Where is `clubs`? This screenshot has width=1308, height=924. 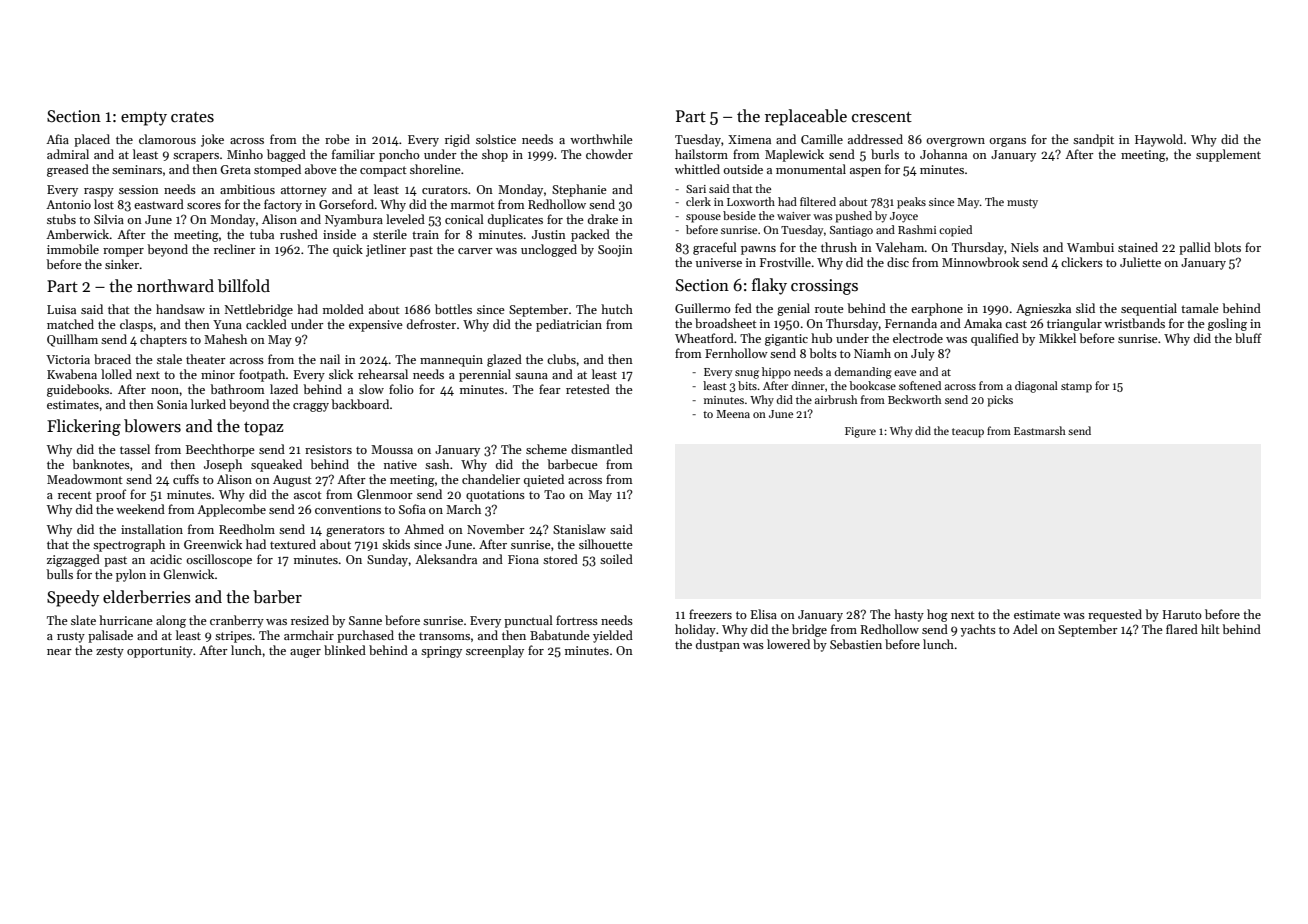
clubs is located at coordinates (561, 359).
